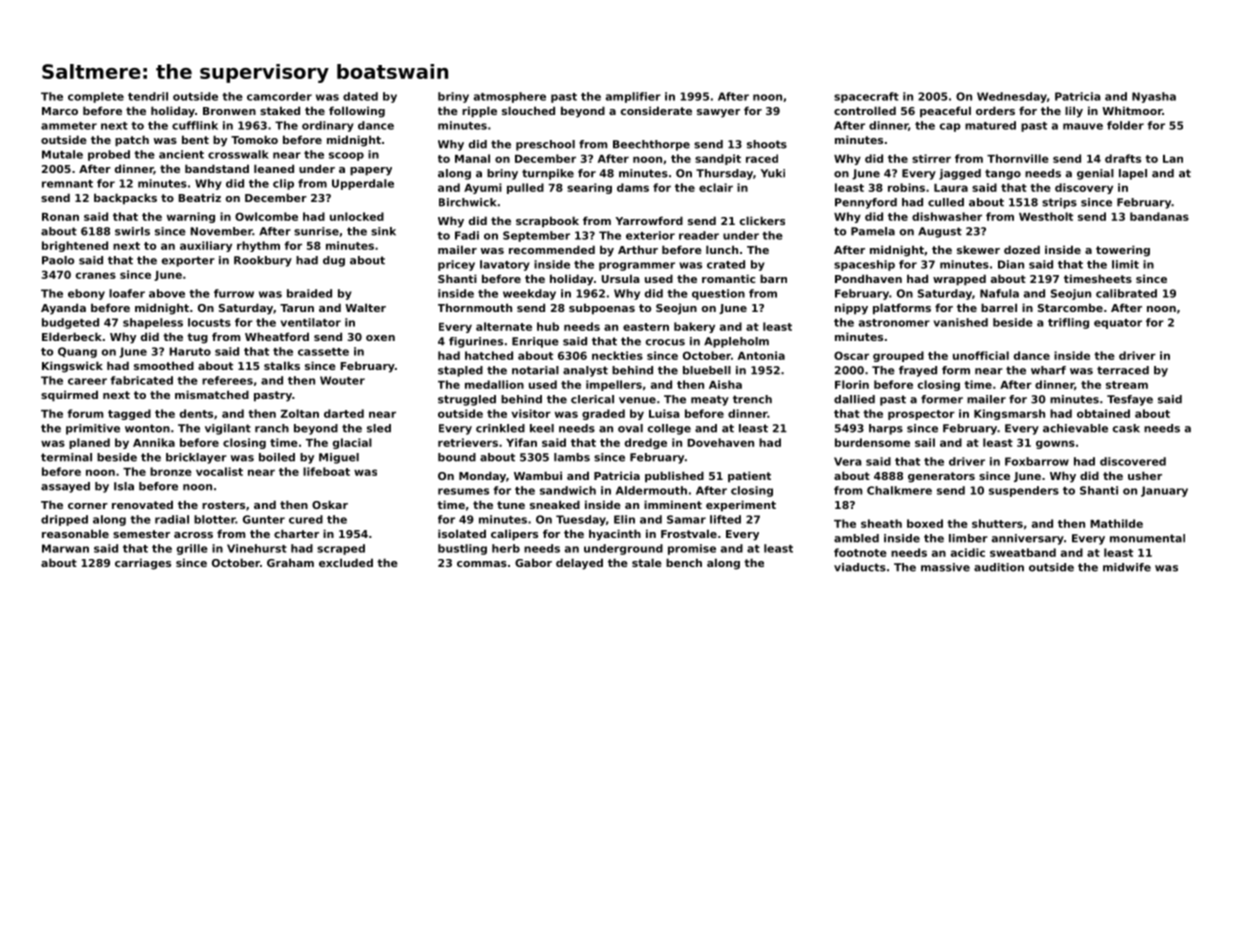 The height and width of the screenshot is (952, 1233). What do you see at coordinates (77, 352) in the screenshot?
I see `Quang` at bounding box center [77, 352].
